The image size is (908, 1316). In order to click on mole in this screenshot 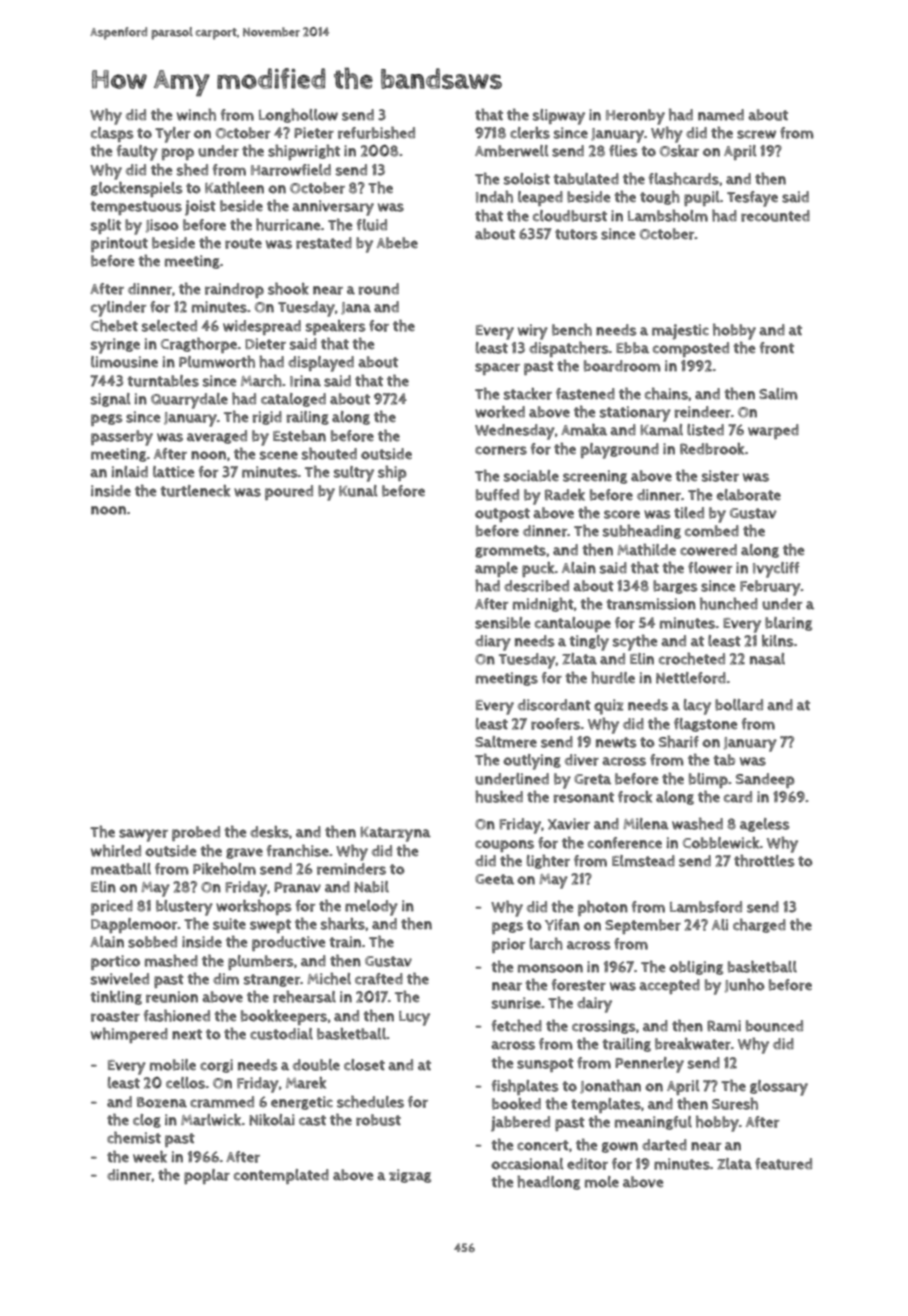, I will do `click(602, 1182)`.
